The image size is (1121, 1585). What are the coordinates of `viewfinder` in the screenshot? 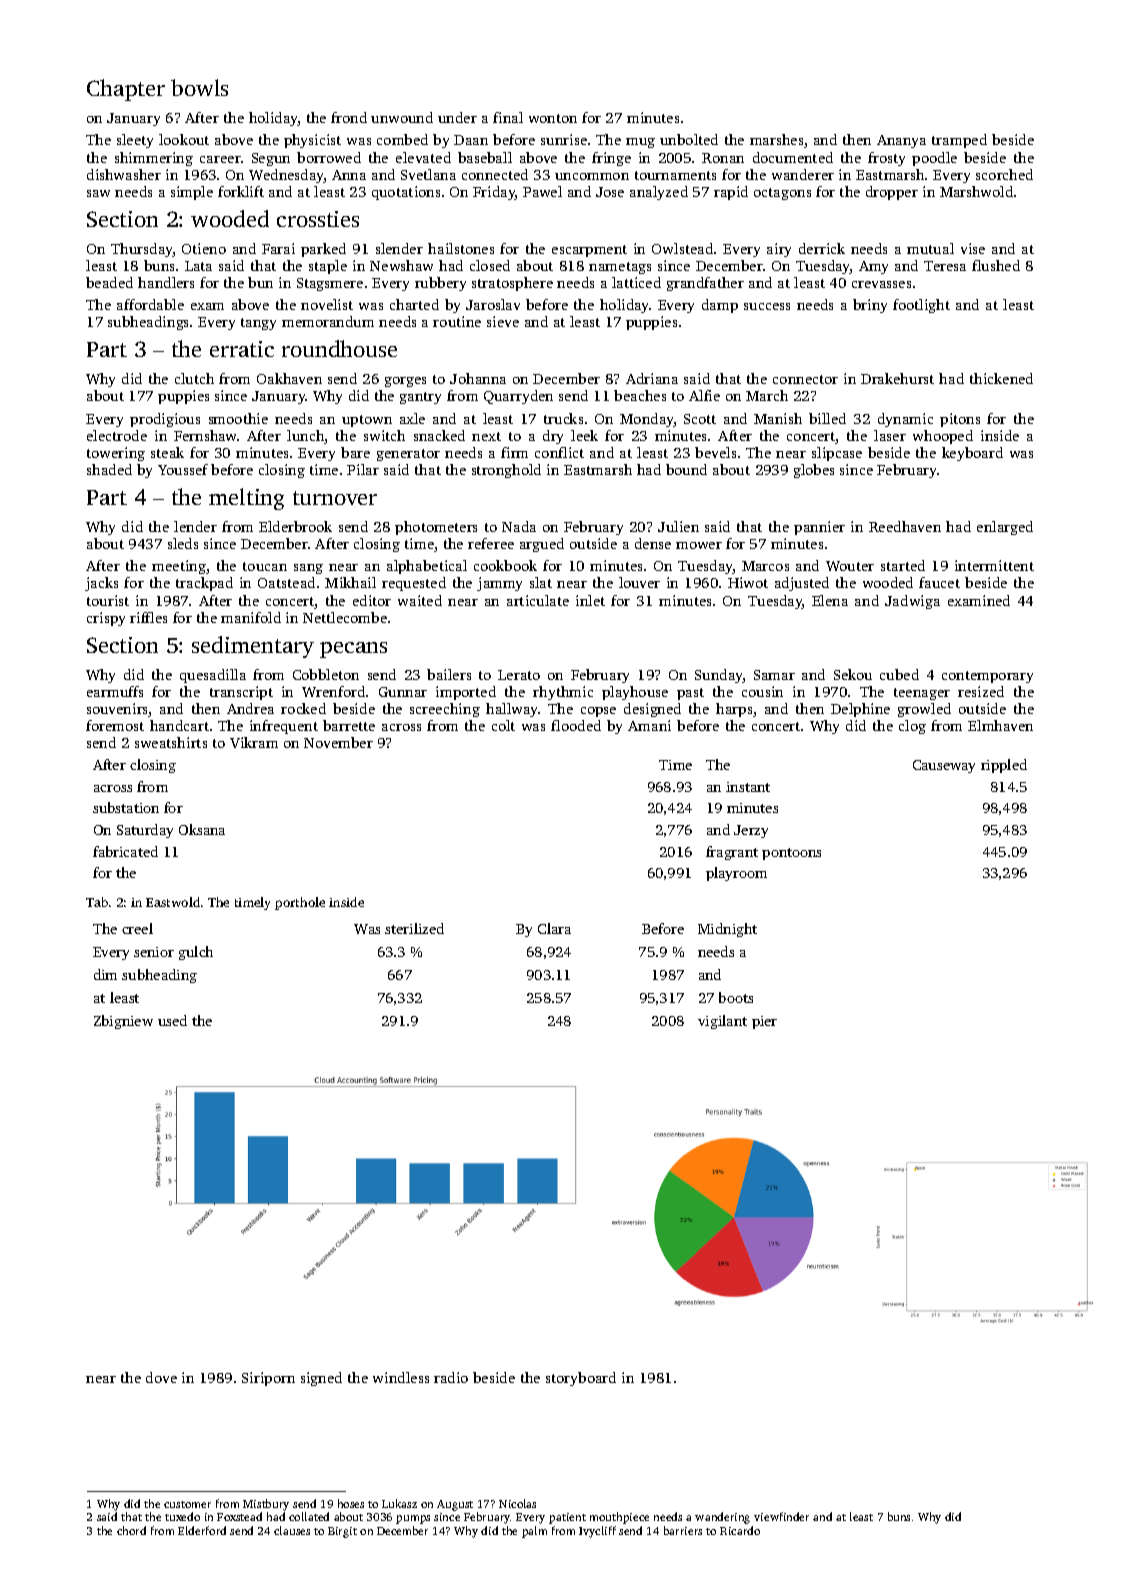 It's located at (781, 1516).
